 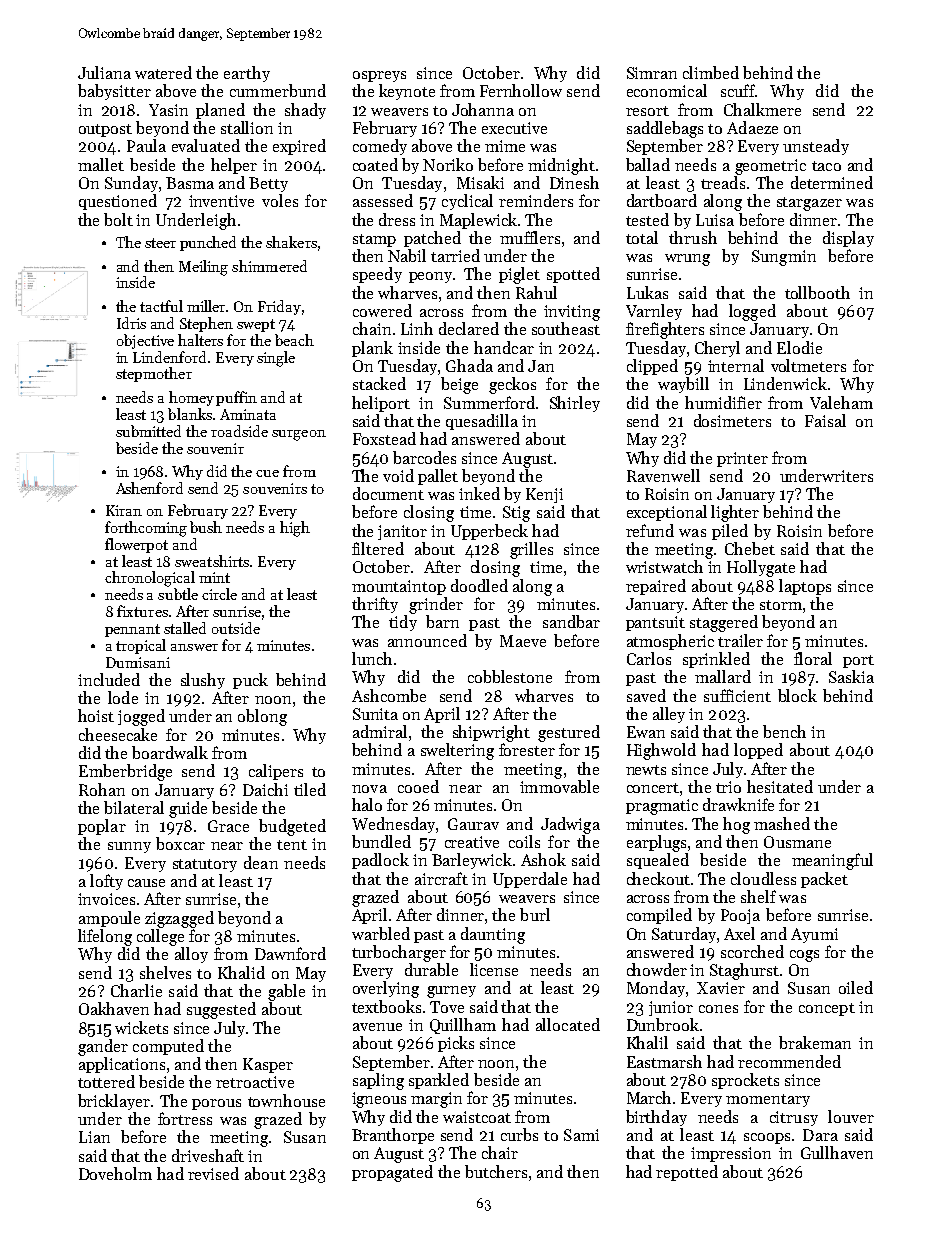 What do you see at coordinates (163, 72) in the screenshot?
I see `watered` at bounding box center [163, 72].
